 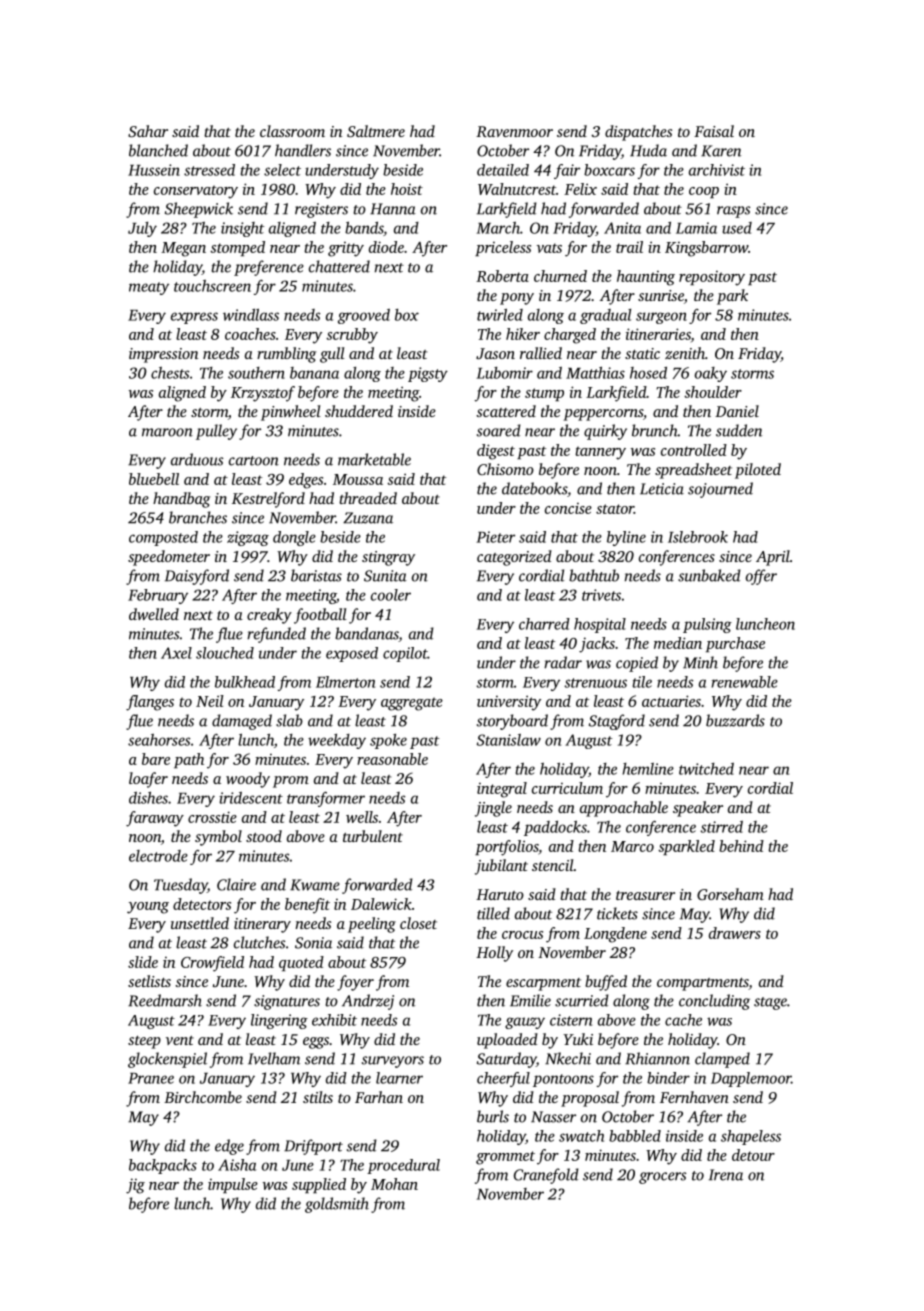 I want to click on Aisha, so click(x=237, y=1165).
